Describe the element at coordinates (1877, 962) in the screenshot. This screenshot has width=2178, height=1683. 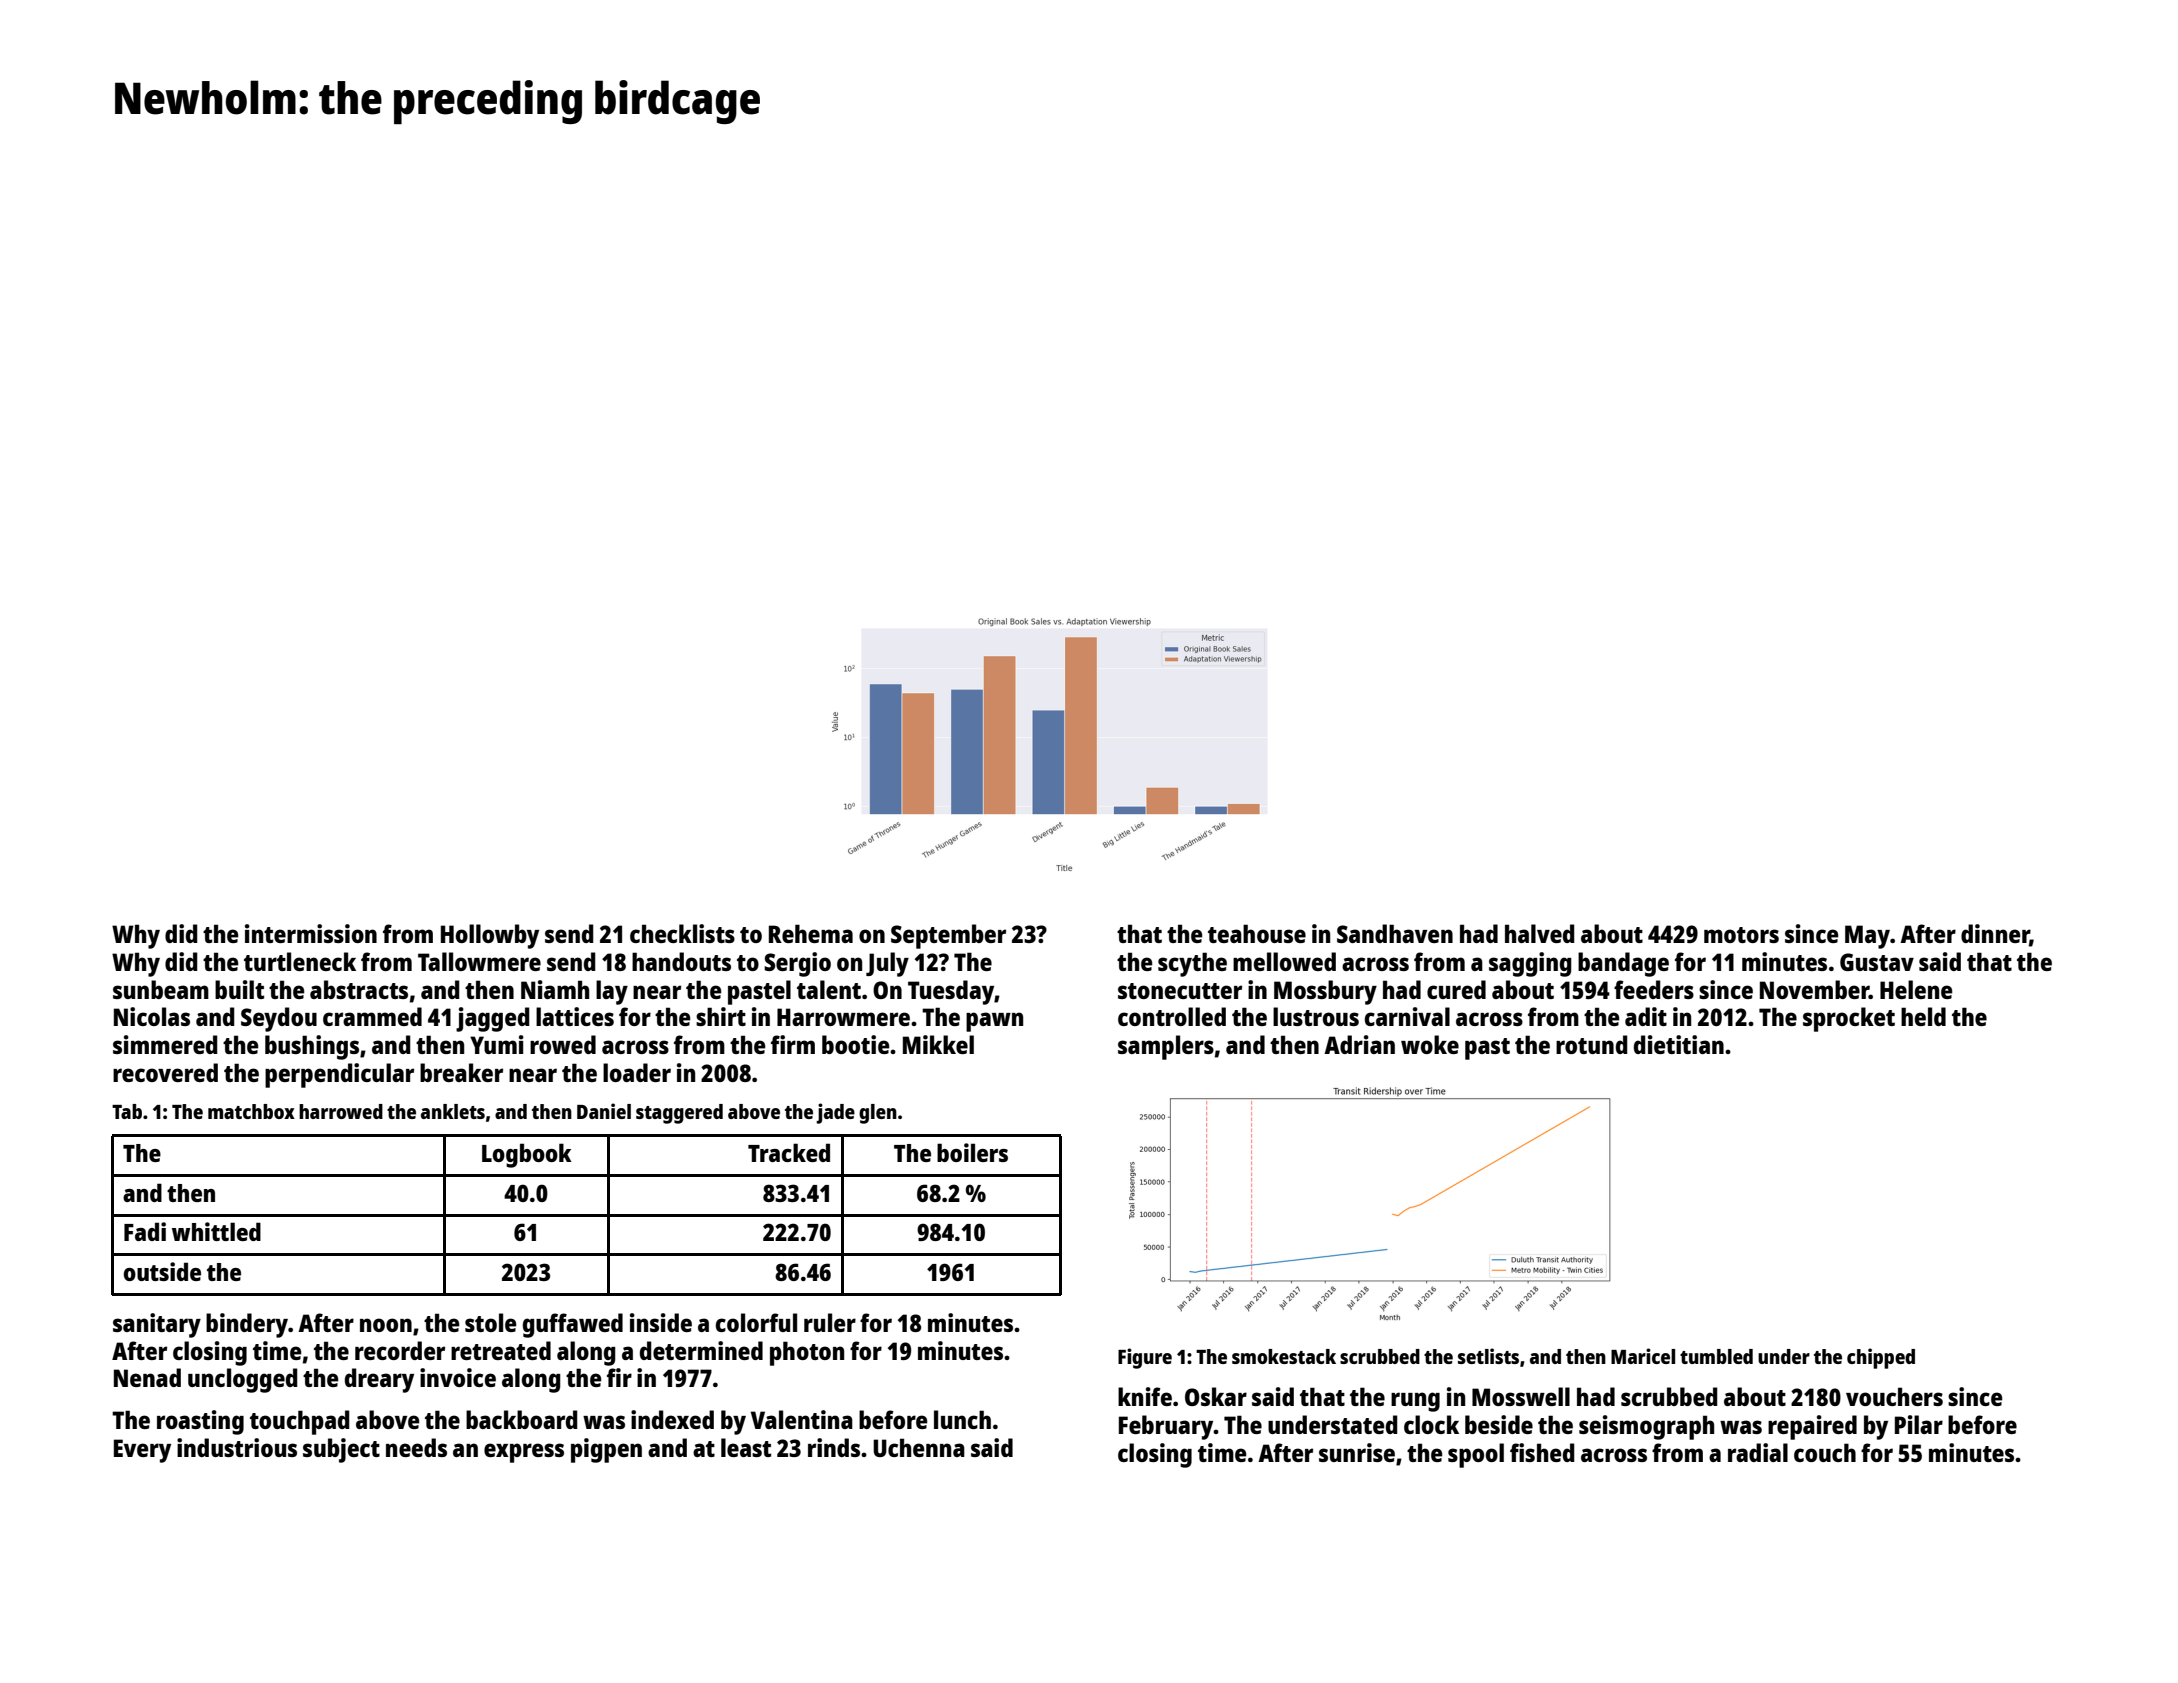
I see `Gustav` at that location.
